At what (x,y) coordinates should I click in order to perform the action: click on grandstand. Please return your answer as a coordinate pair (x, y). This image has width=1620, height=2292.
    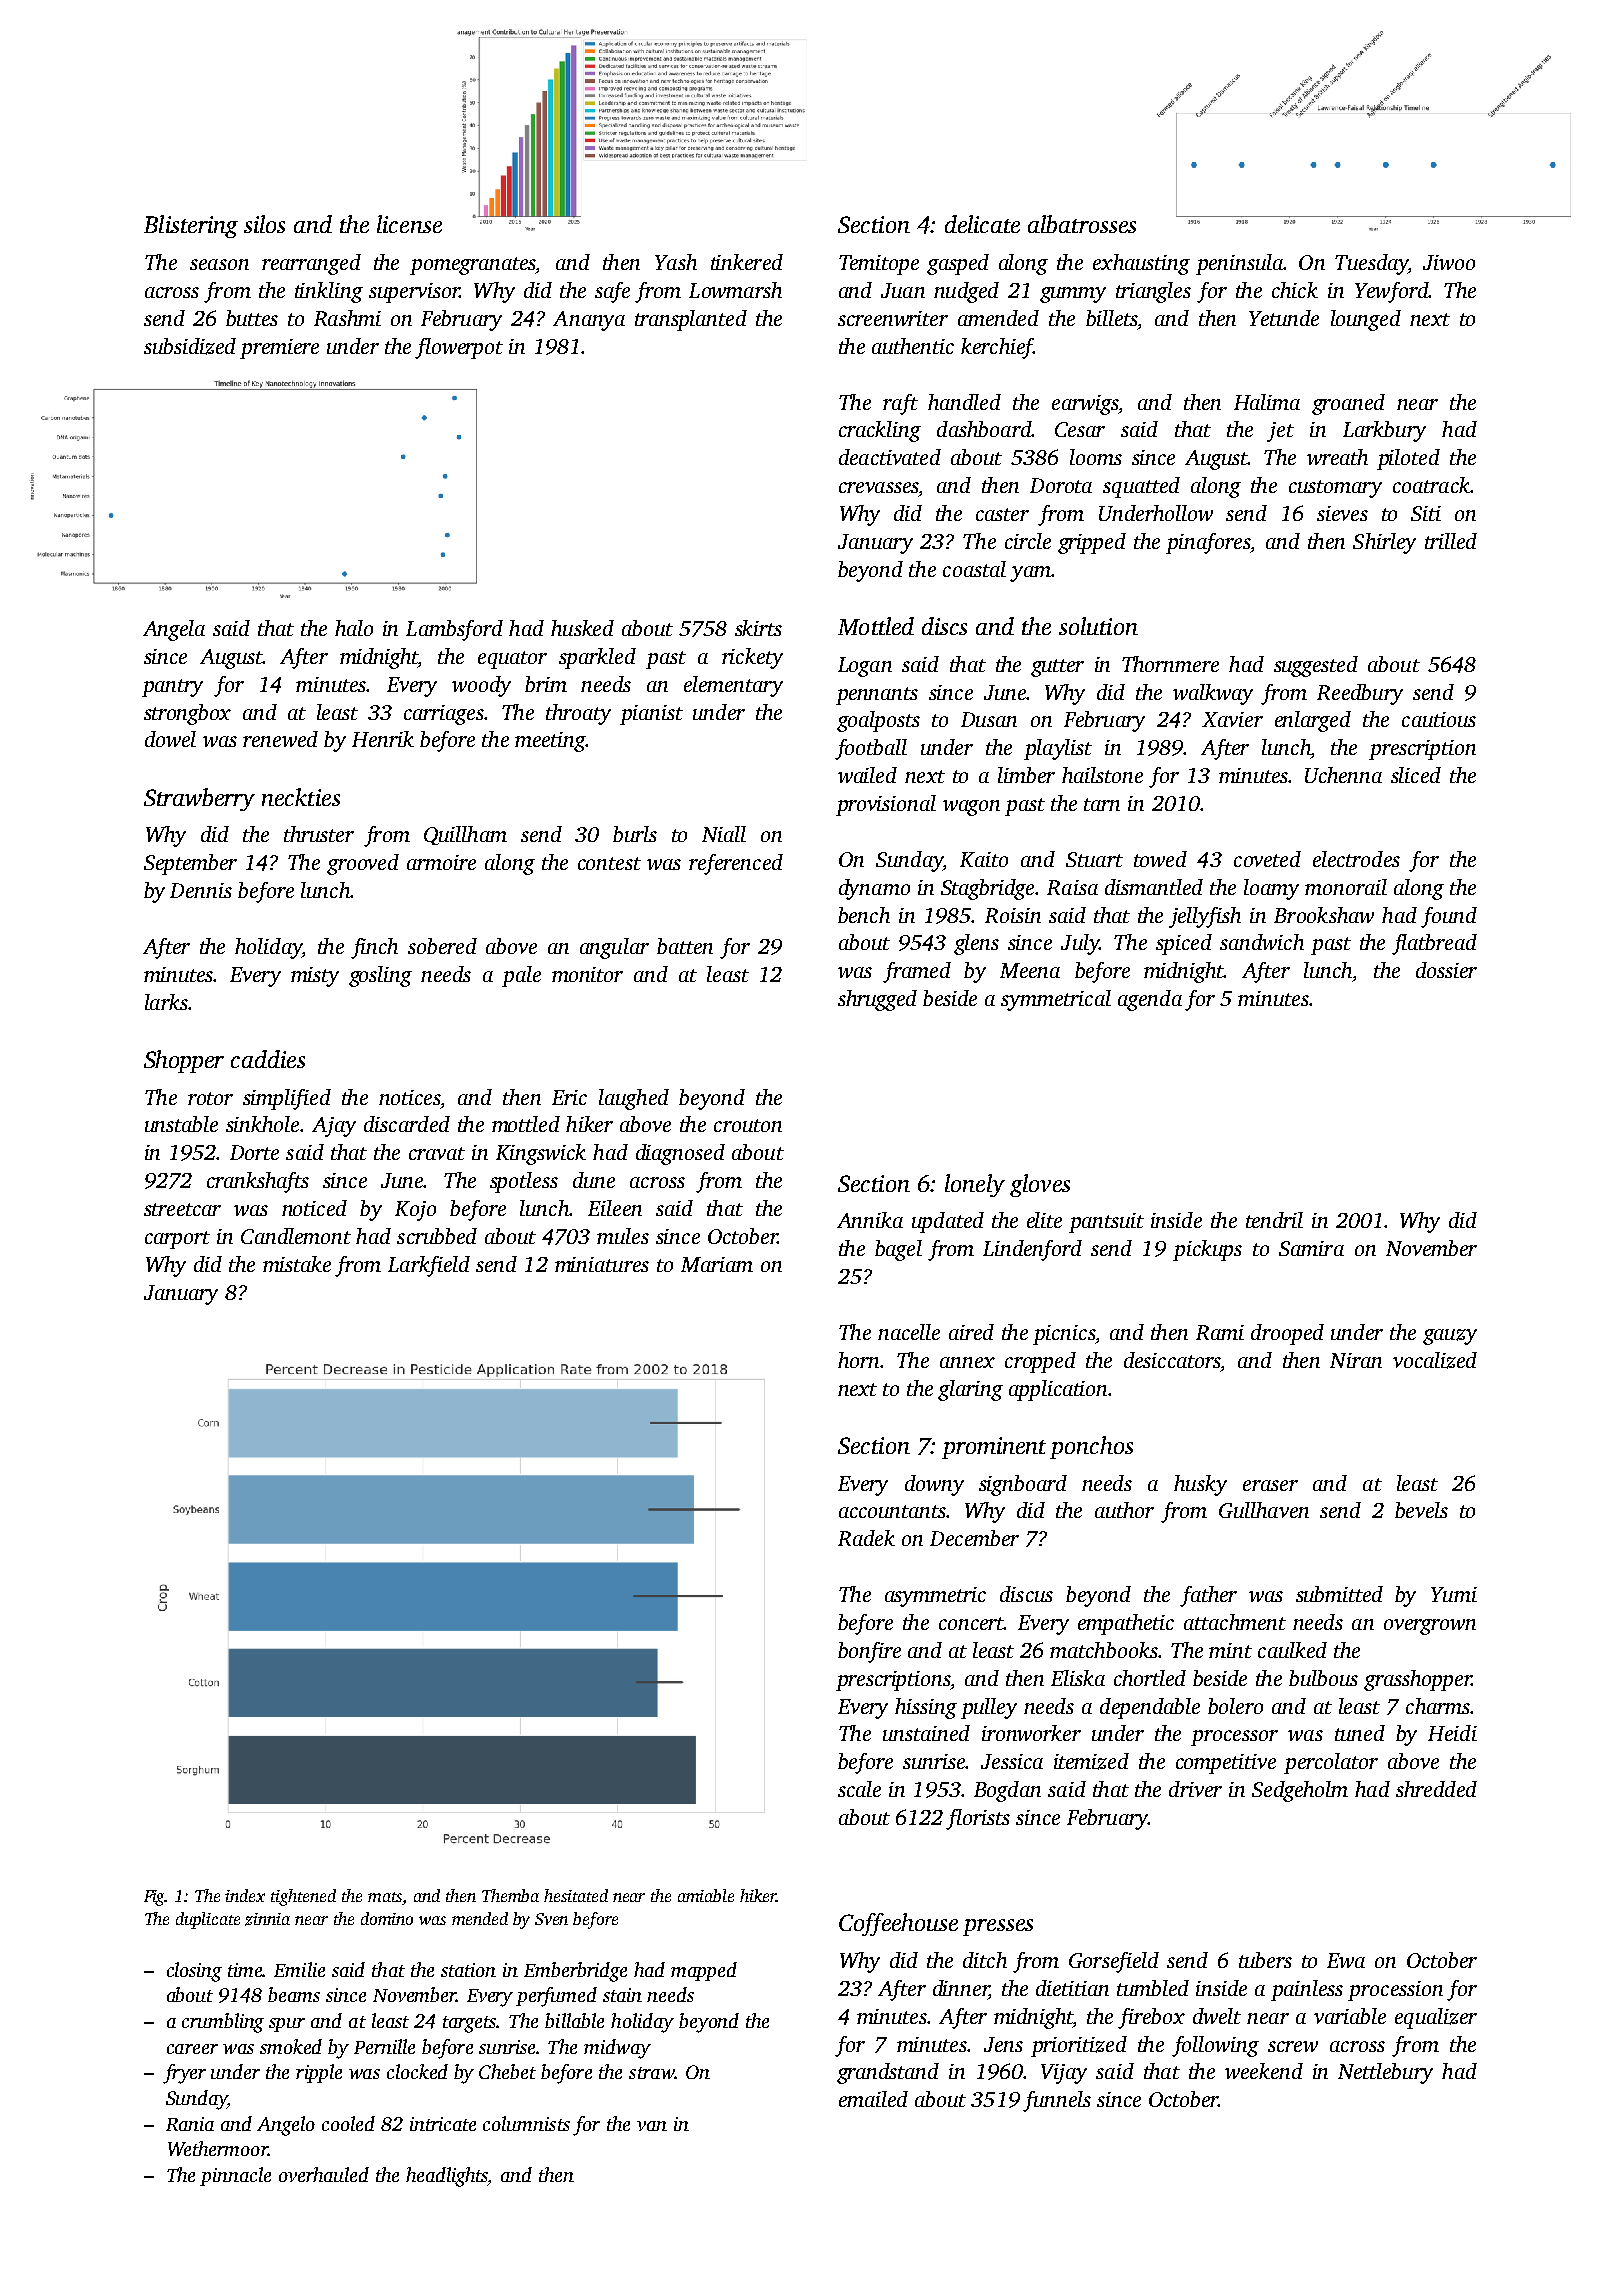
    Looking at the image, I should click on (888, 2073).
